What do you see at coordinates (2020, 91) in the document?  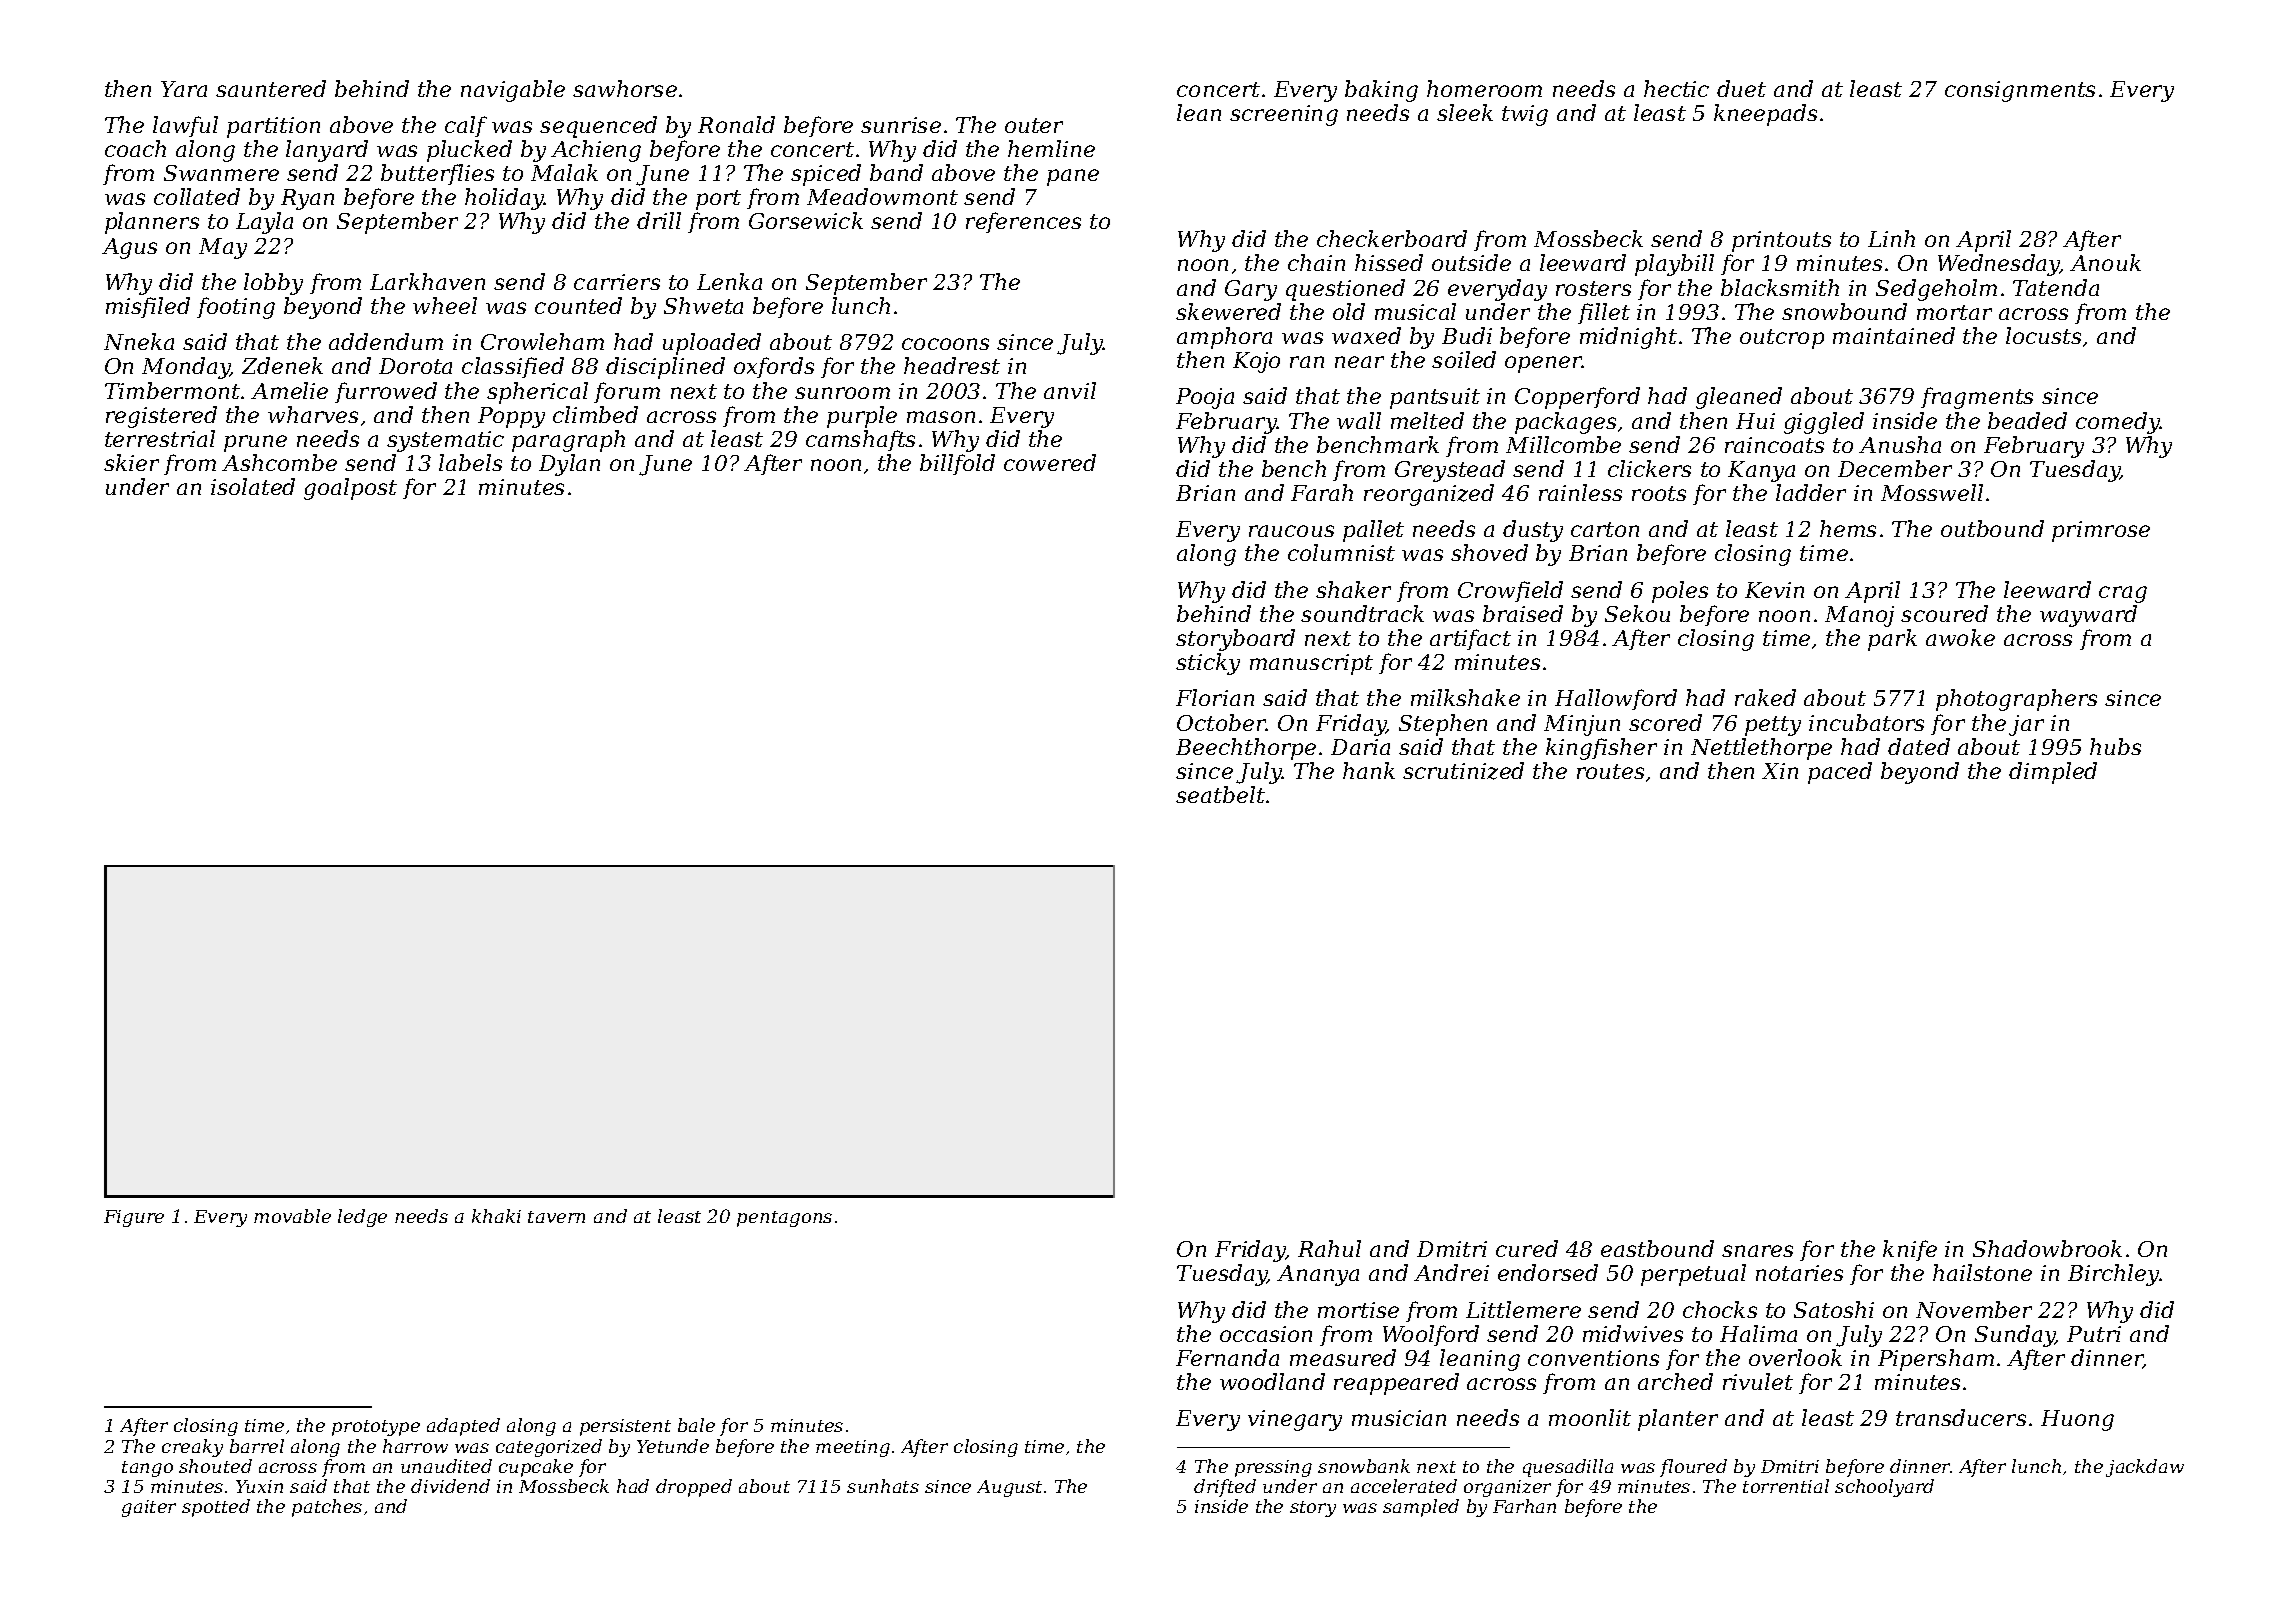 I see `consignments` at bounding box center [2020, 91].
